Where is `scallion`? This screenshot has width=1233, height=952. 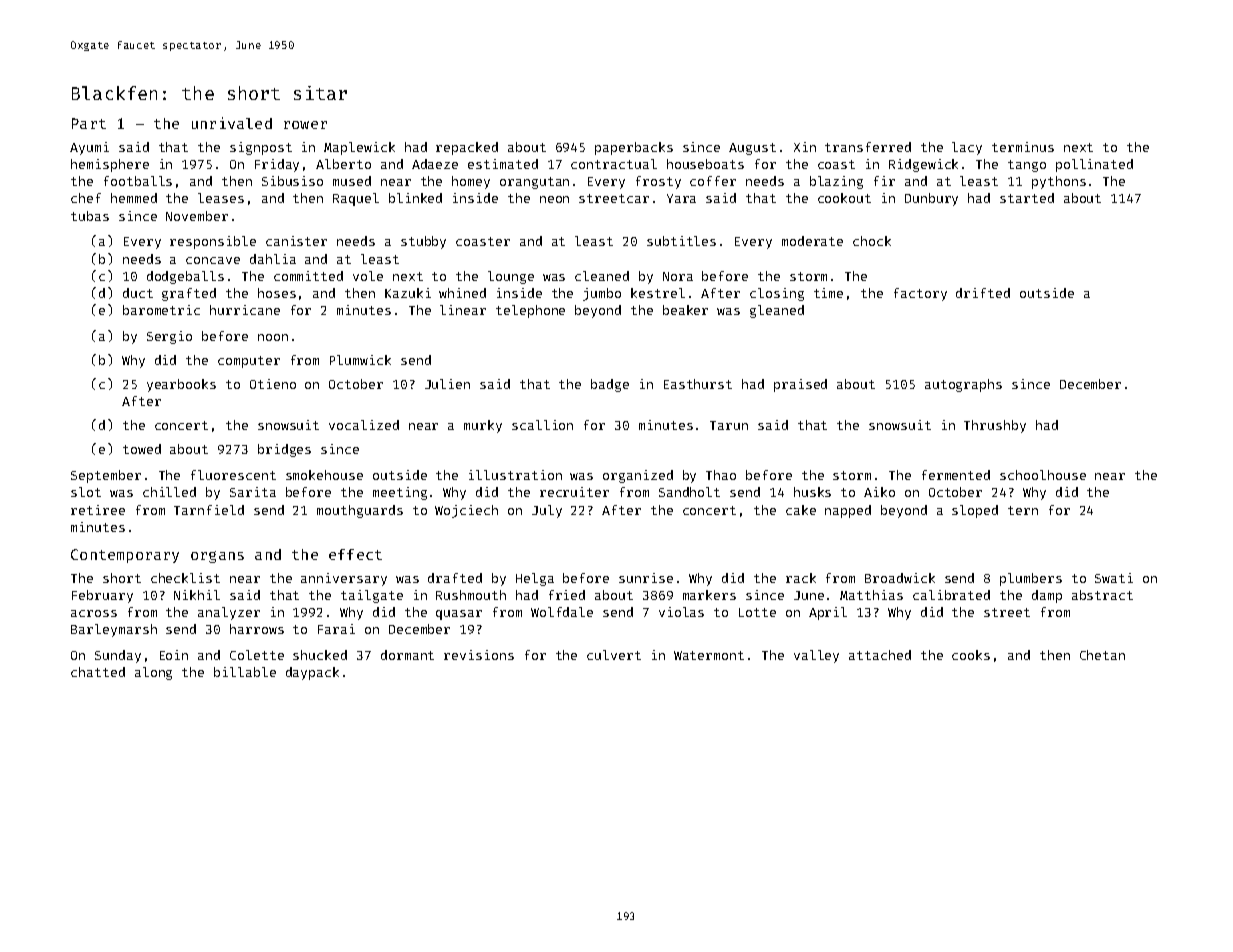 scallion is located at coordinates (542, 425).
